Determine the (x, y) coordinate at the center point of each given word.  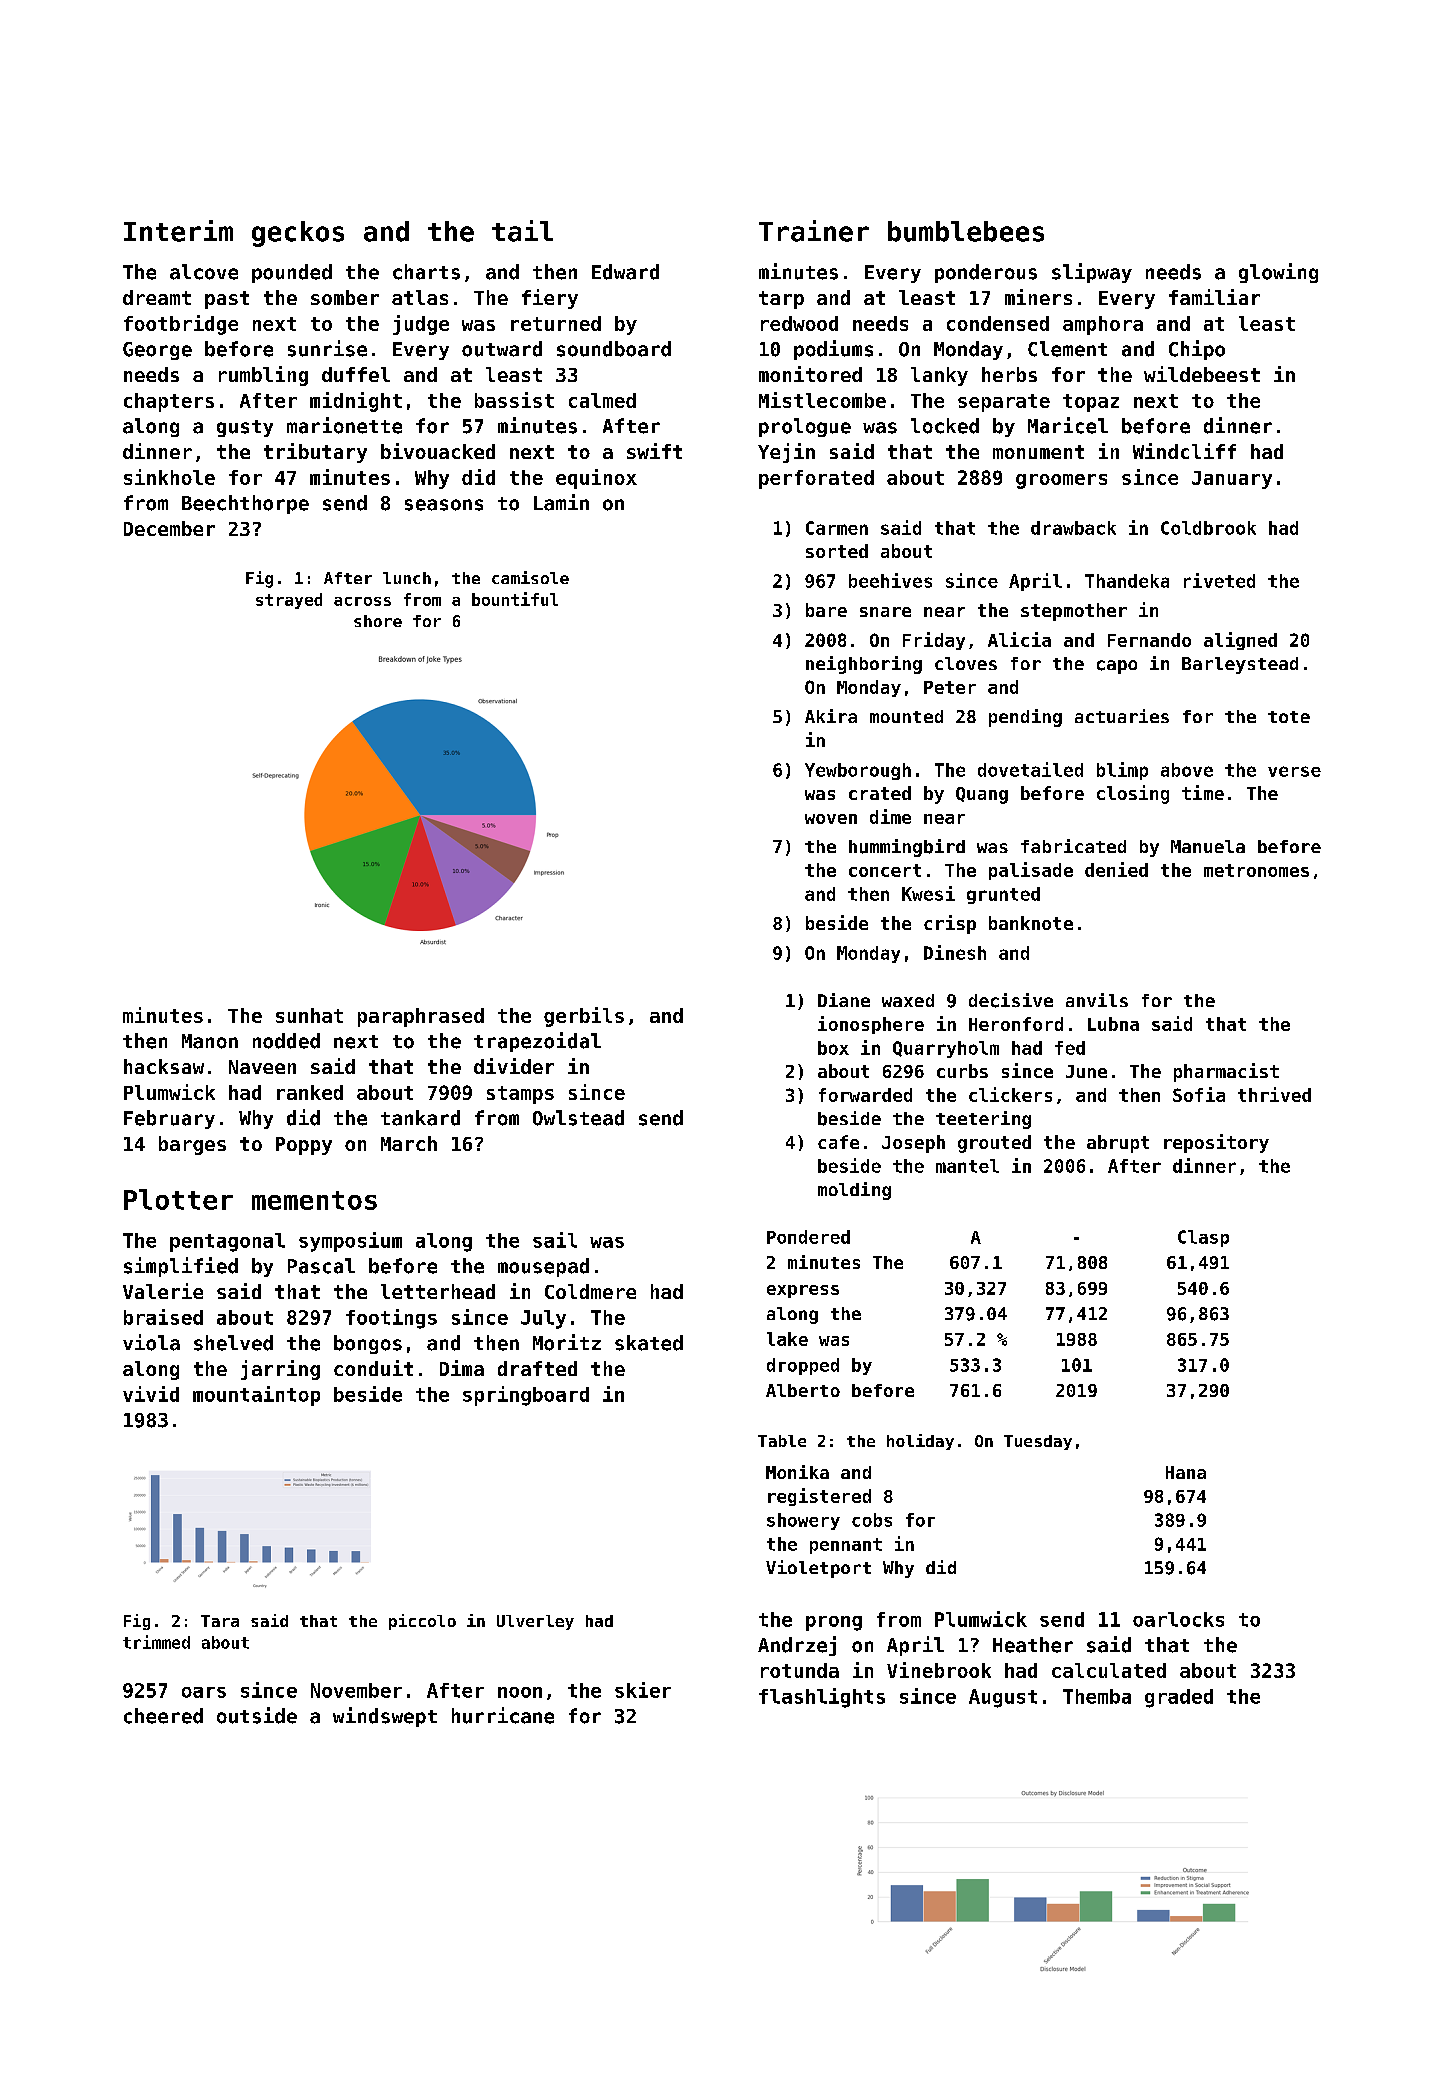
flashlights (822, 1698)
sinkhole (169, 477)
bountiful (515, 599)
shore (378, 621)
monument (1038, 452)
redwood (799, 323)
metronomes (1256, 870)
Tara (220, 1621)
